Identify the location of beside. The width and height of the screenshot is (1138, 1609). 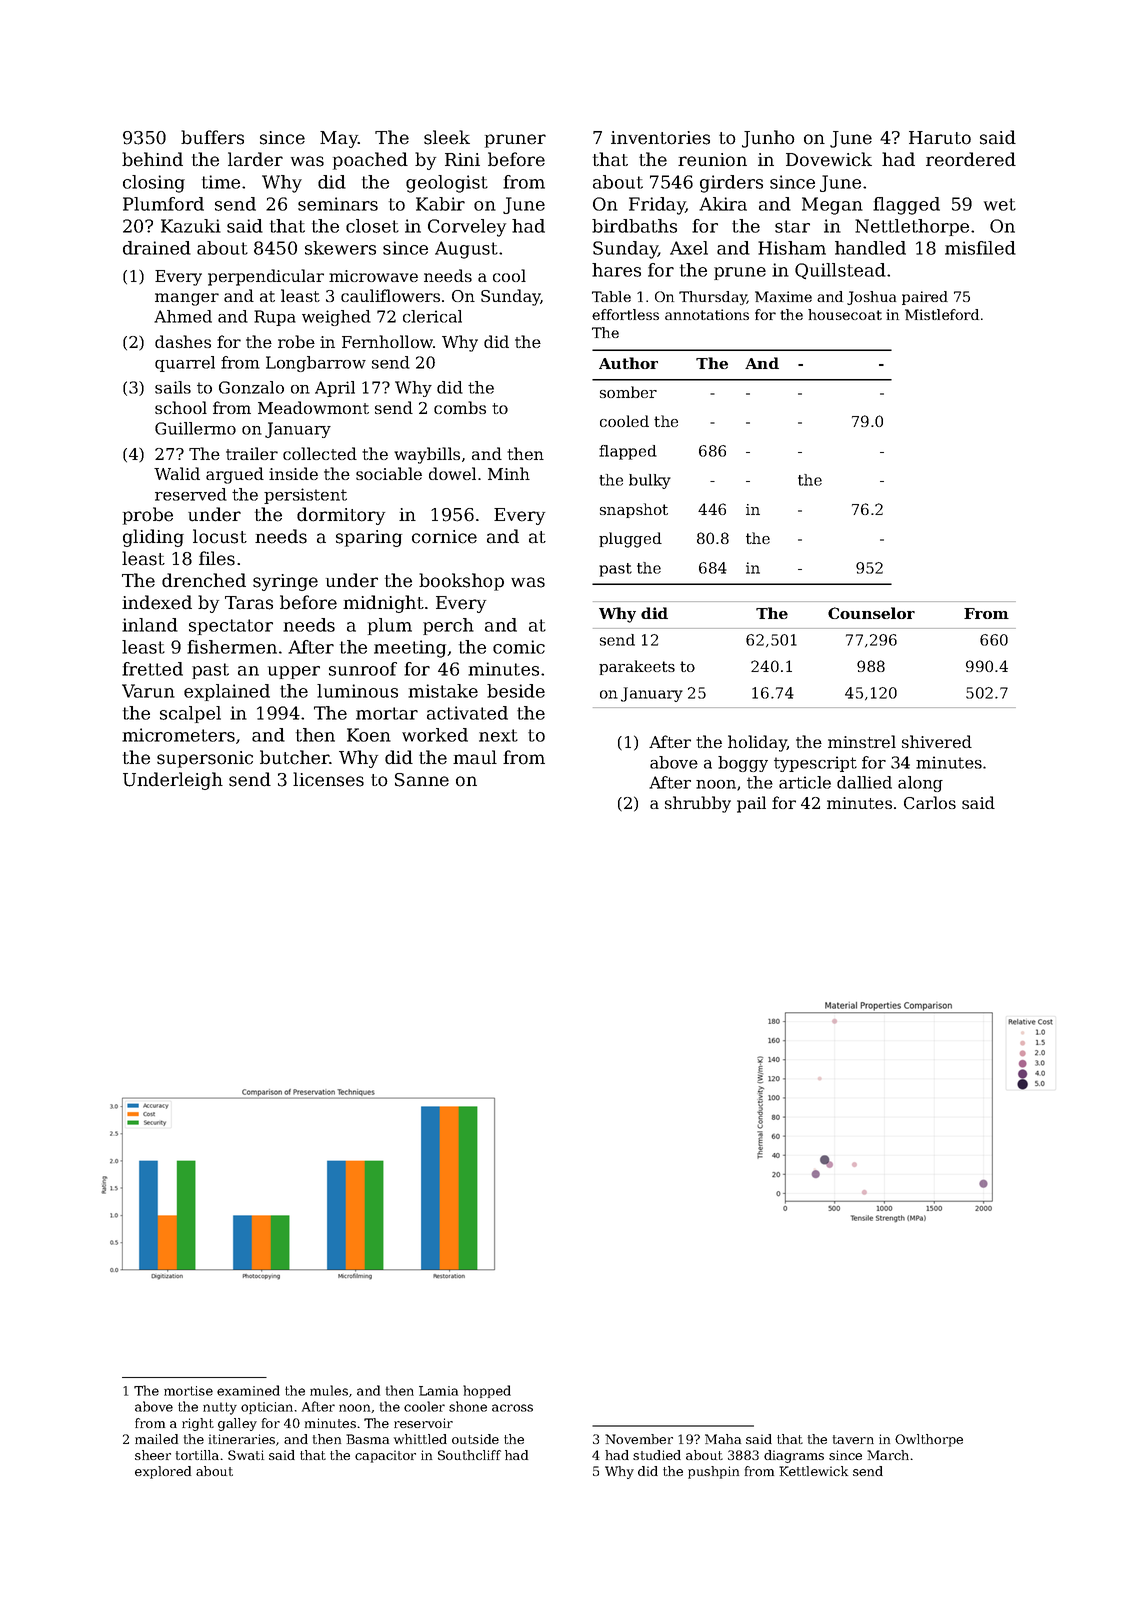
(516, 691).
